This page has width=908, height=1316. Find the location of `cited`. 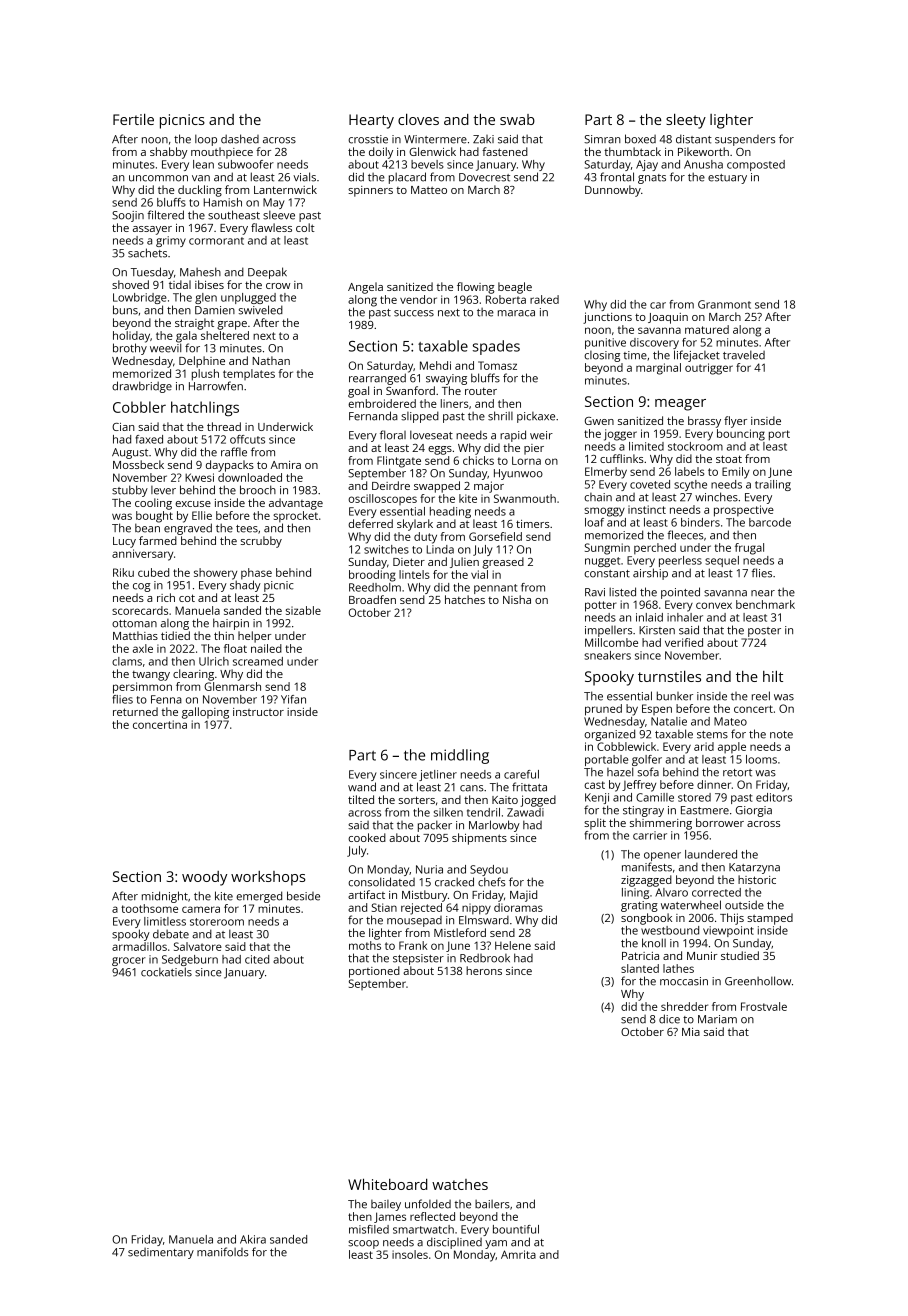

cited is located at coordinates (257, 959).
